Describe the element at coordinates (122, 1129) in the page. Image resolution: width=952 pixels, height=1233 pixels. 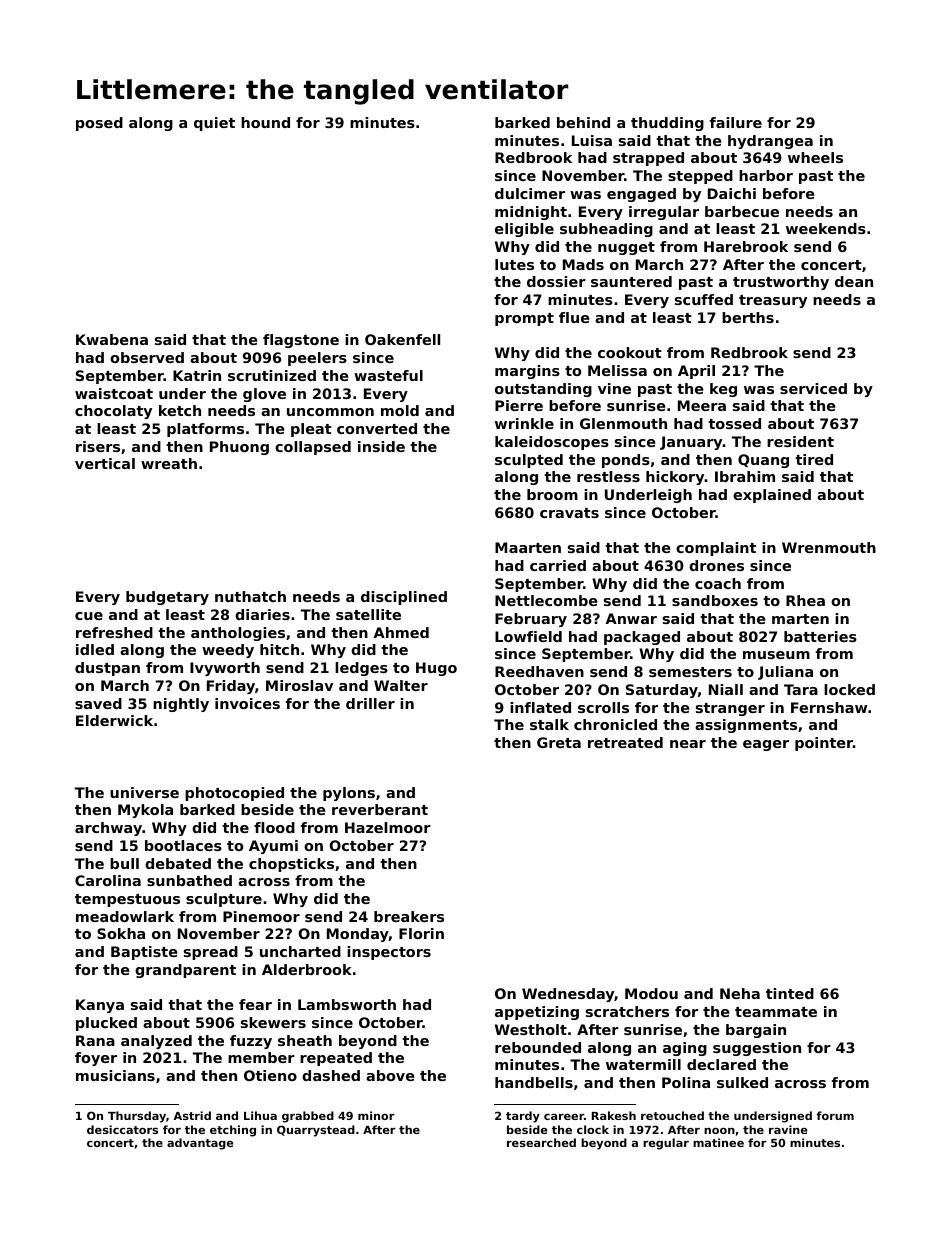
I see `desiccators` at that location.
